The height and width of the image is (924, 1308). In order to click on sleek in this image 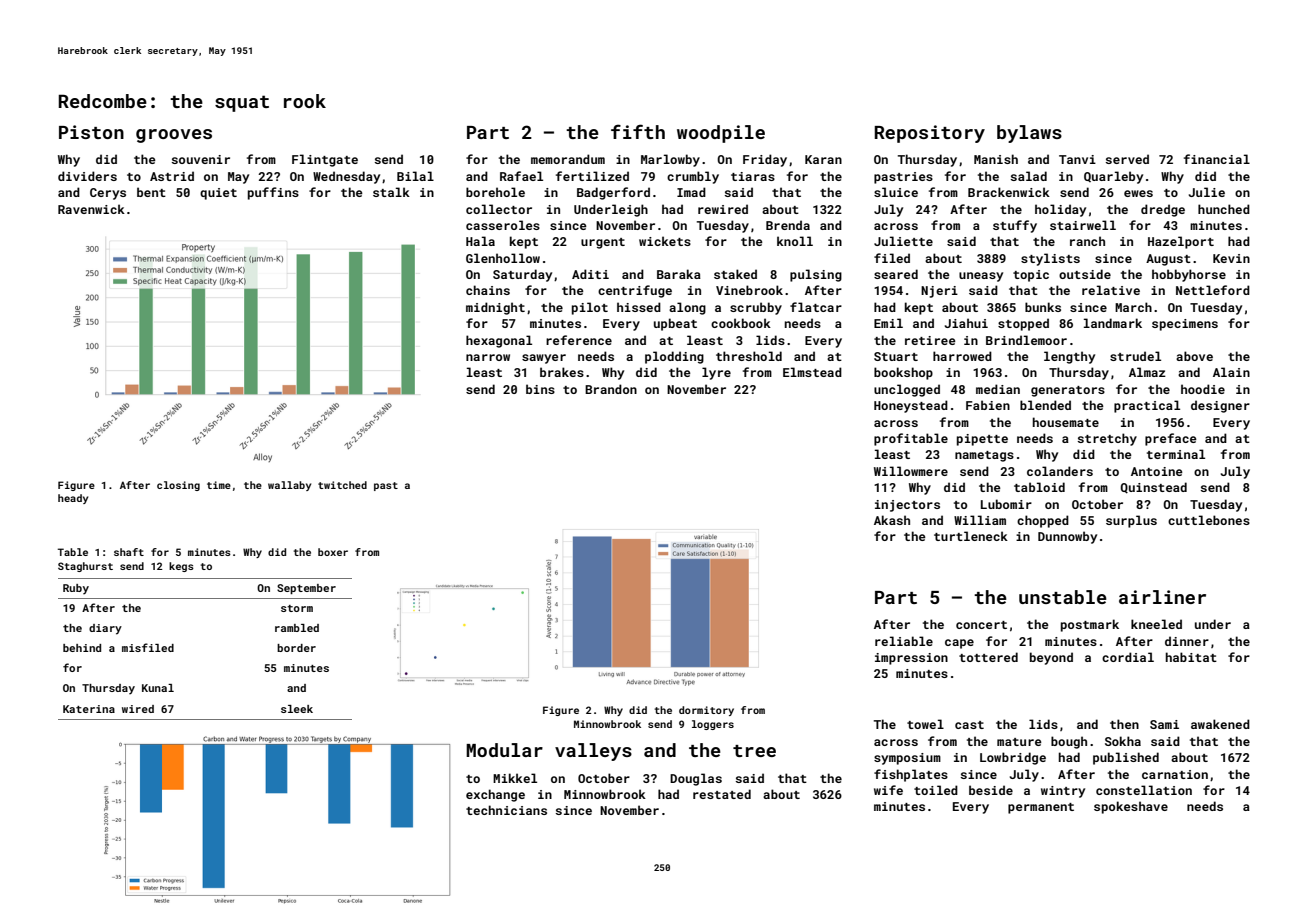, I will do `click(297, 709)`.
